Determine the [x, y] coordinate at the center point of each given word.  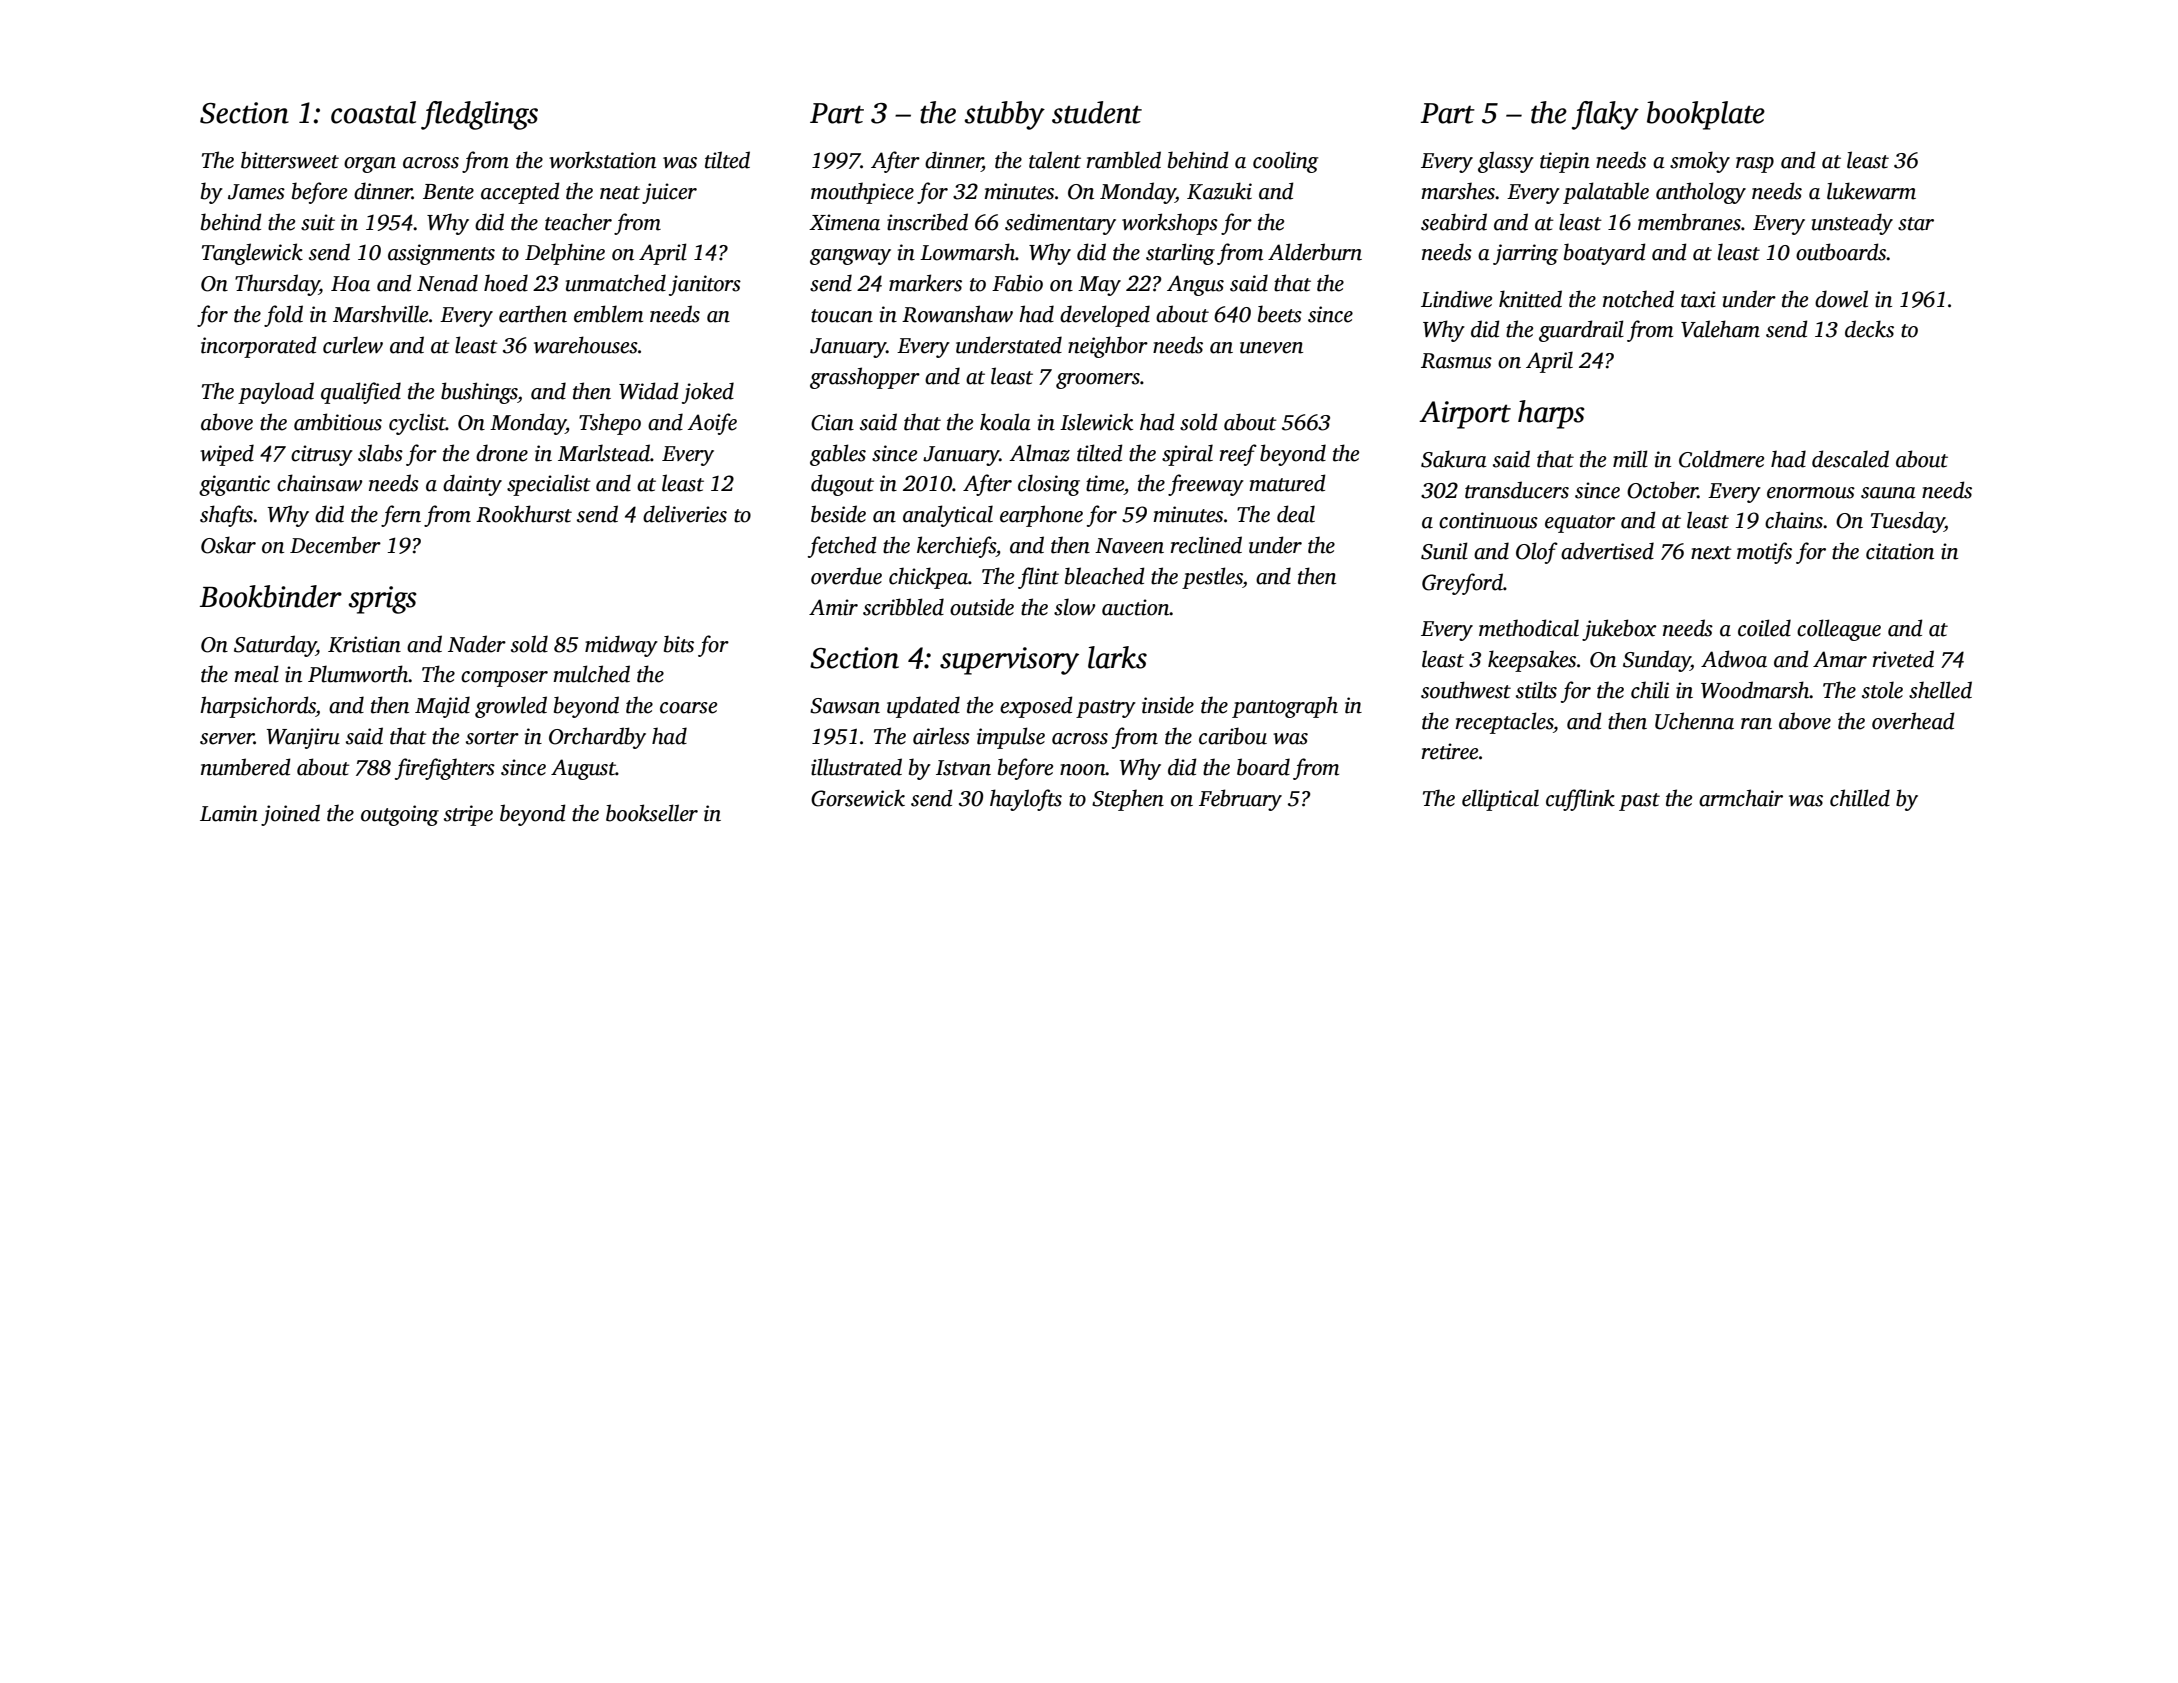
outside [982, 607]
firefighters [445, 769]
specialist [549, 485]
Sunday [1657, 661]
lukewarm [1871, 191]
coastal [373, 112]
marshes [1458, 191]
